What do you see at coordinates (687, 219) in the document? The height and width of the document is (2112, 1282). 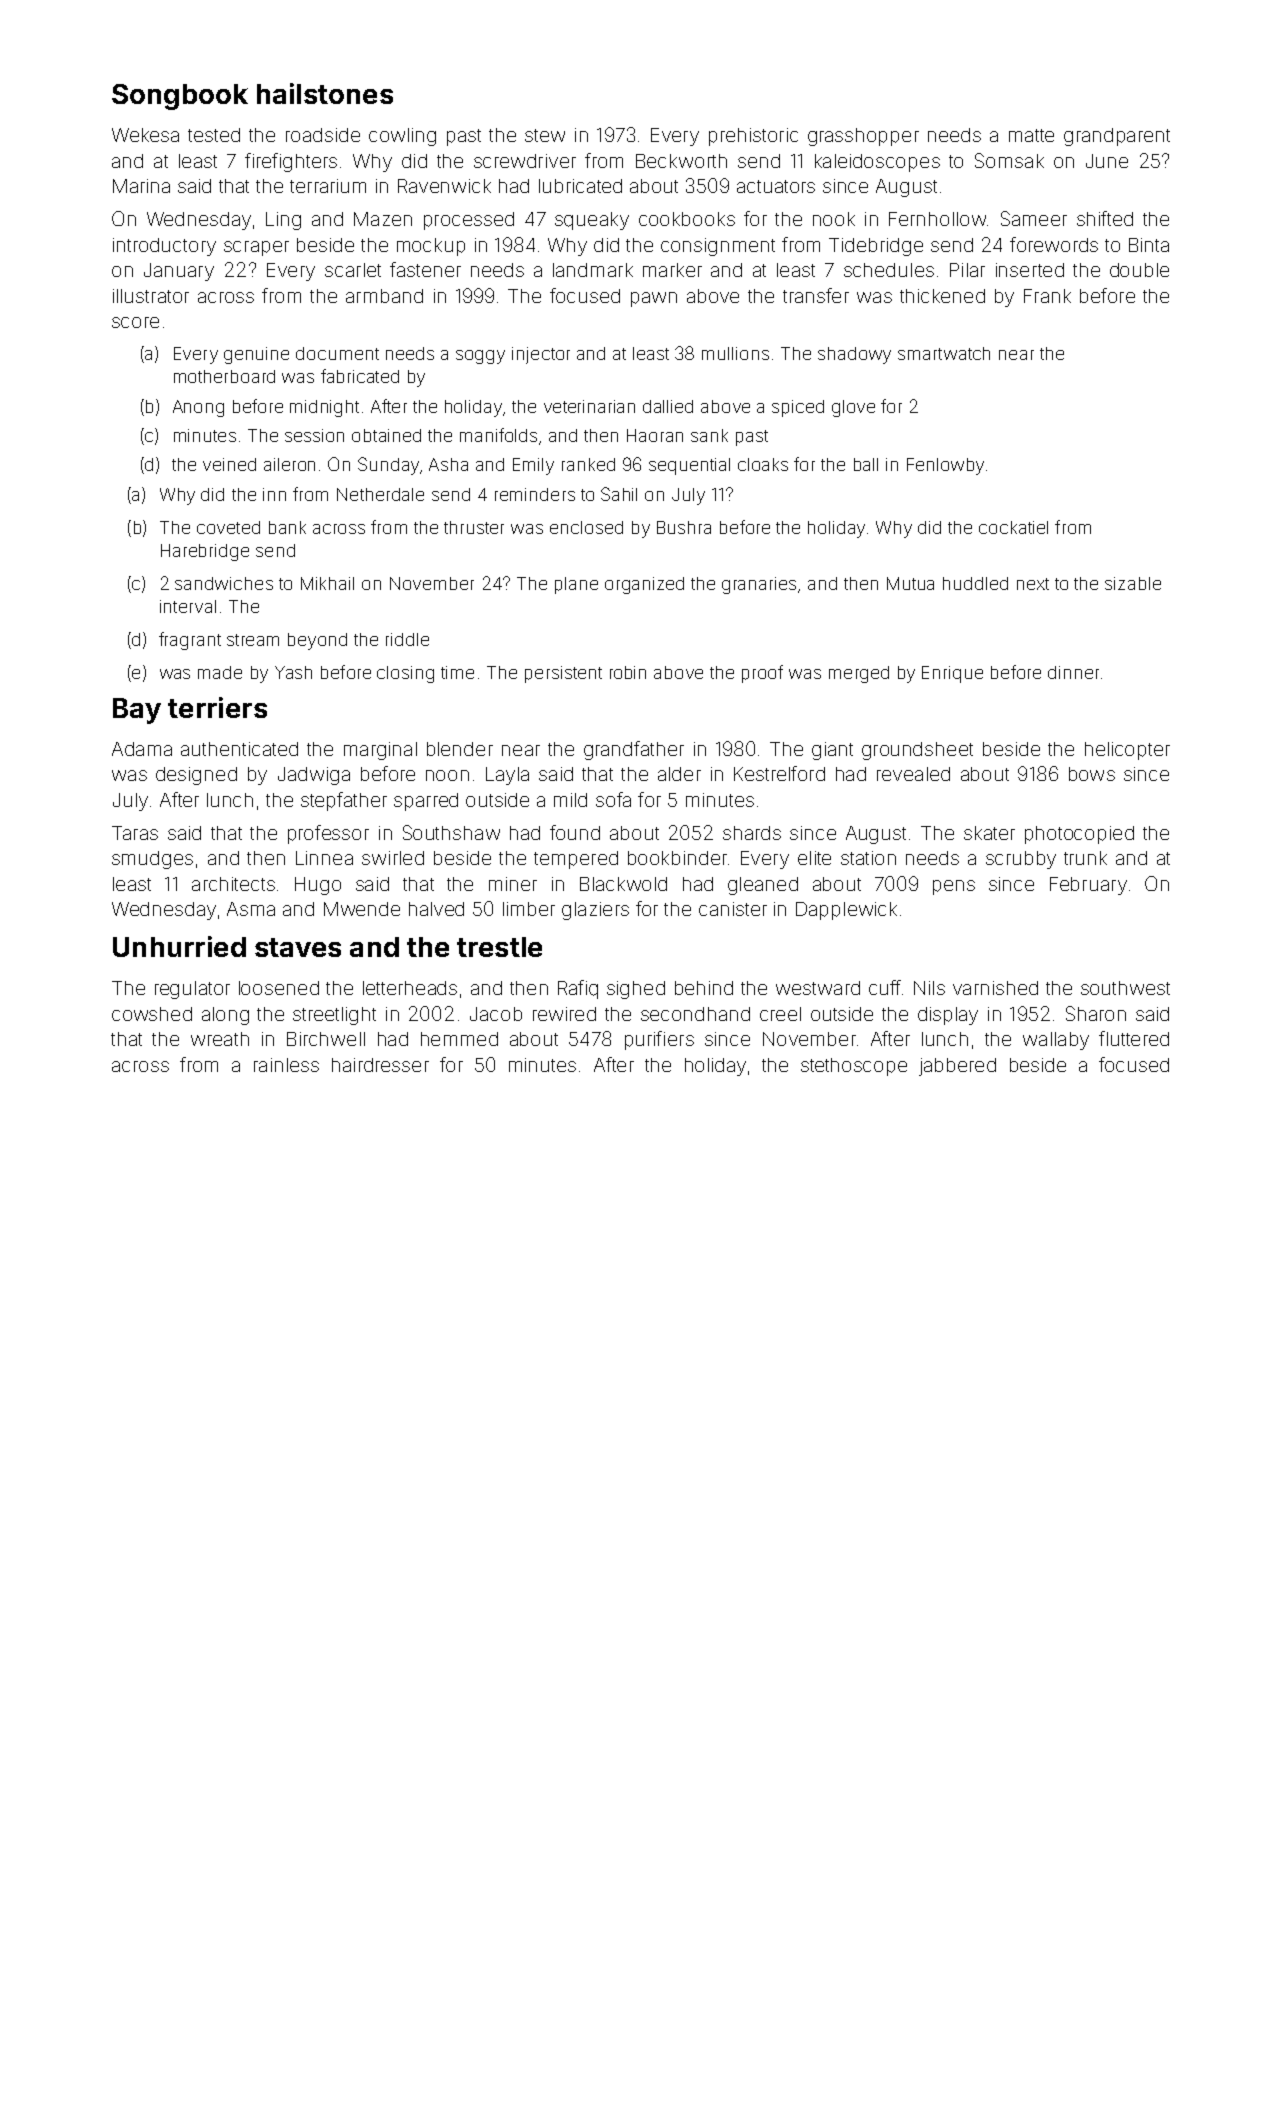 I see `cookbooks` at bounding box center [687, 219].
